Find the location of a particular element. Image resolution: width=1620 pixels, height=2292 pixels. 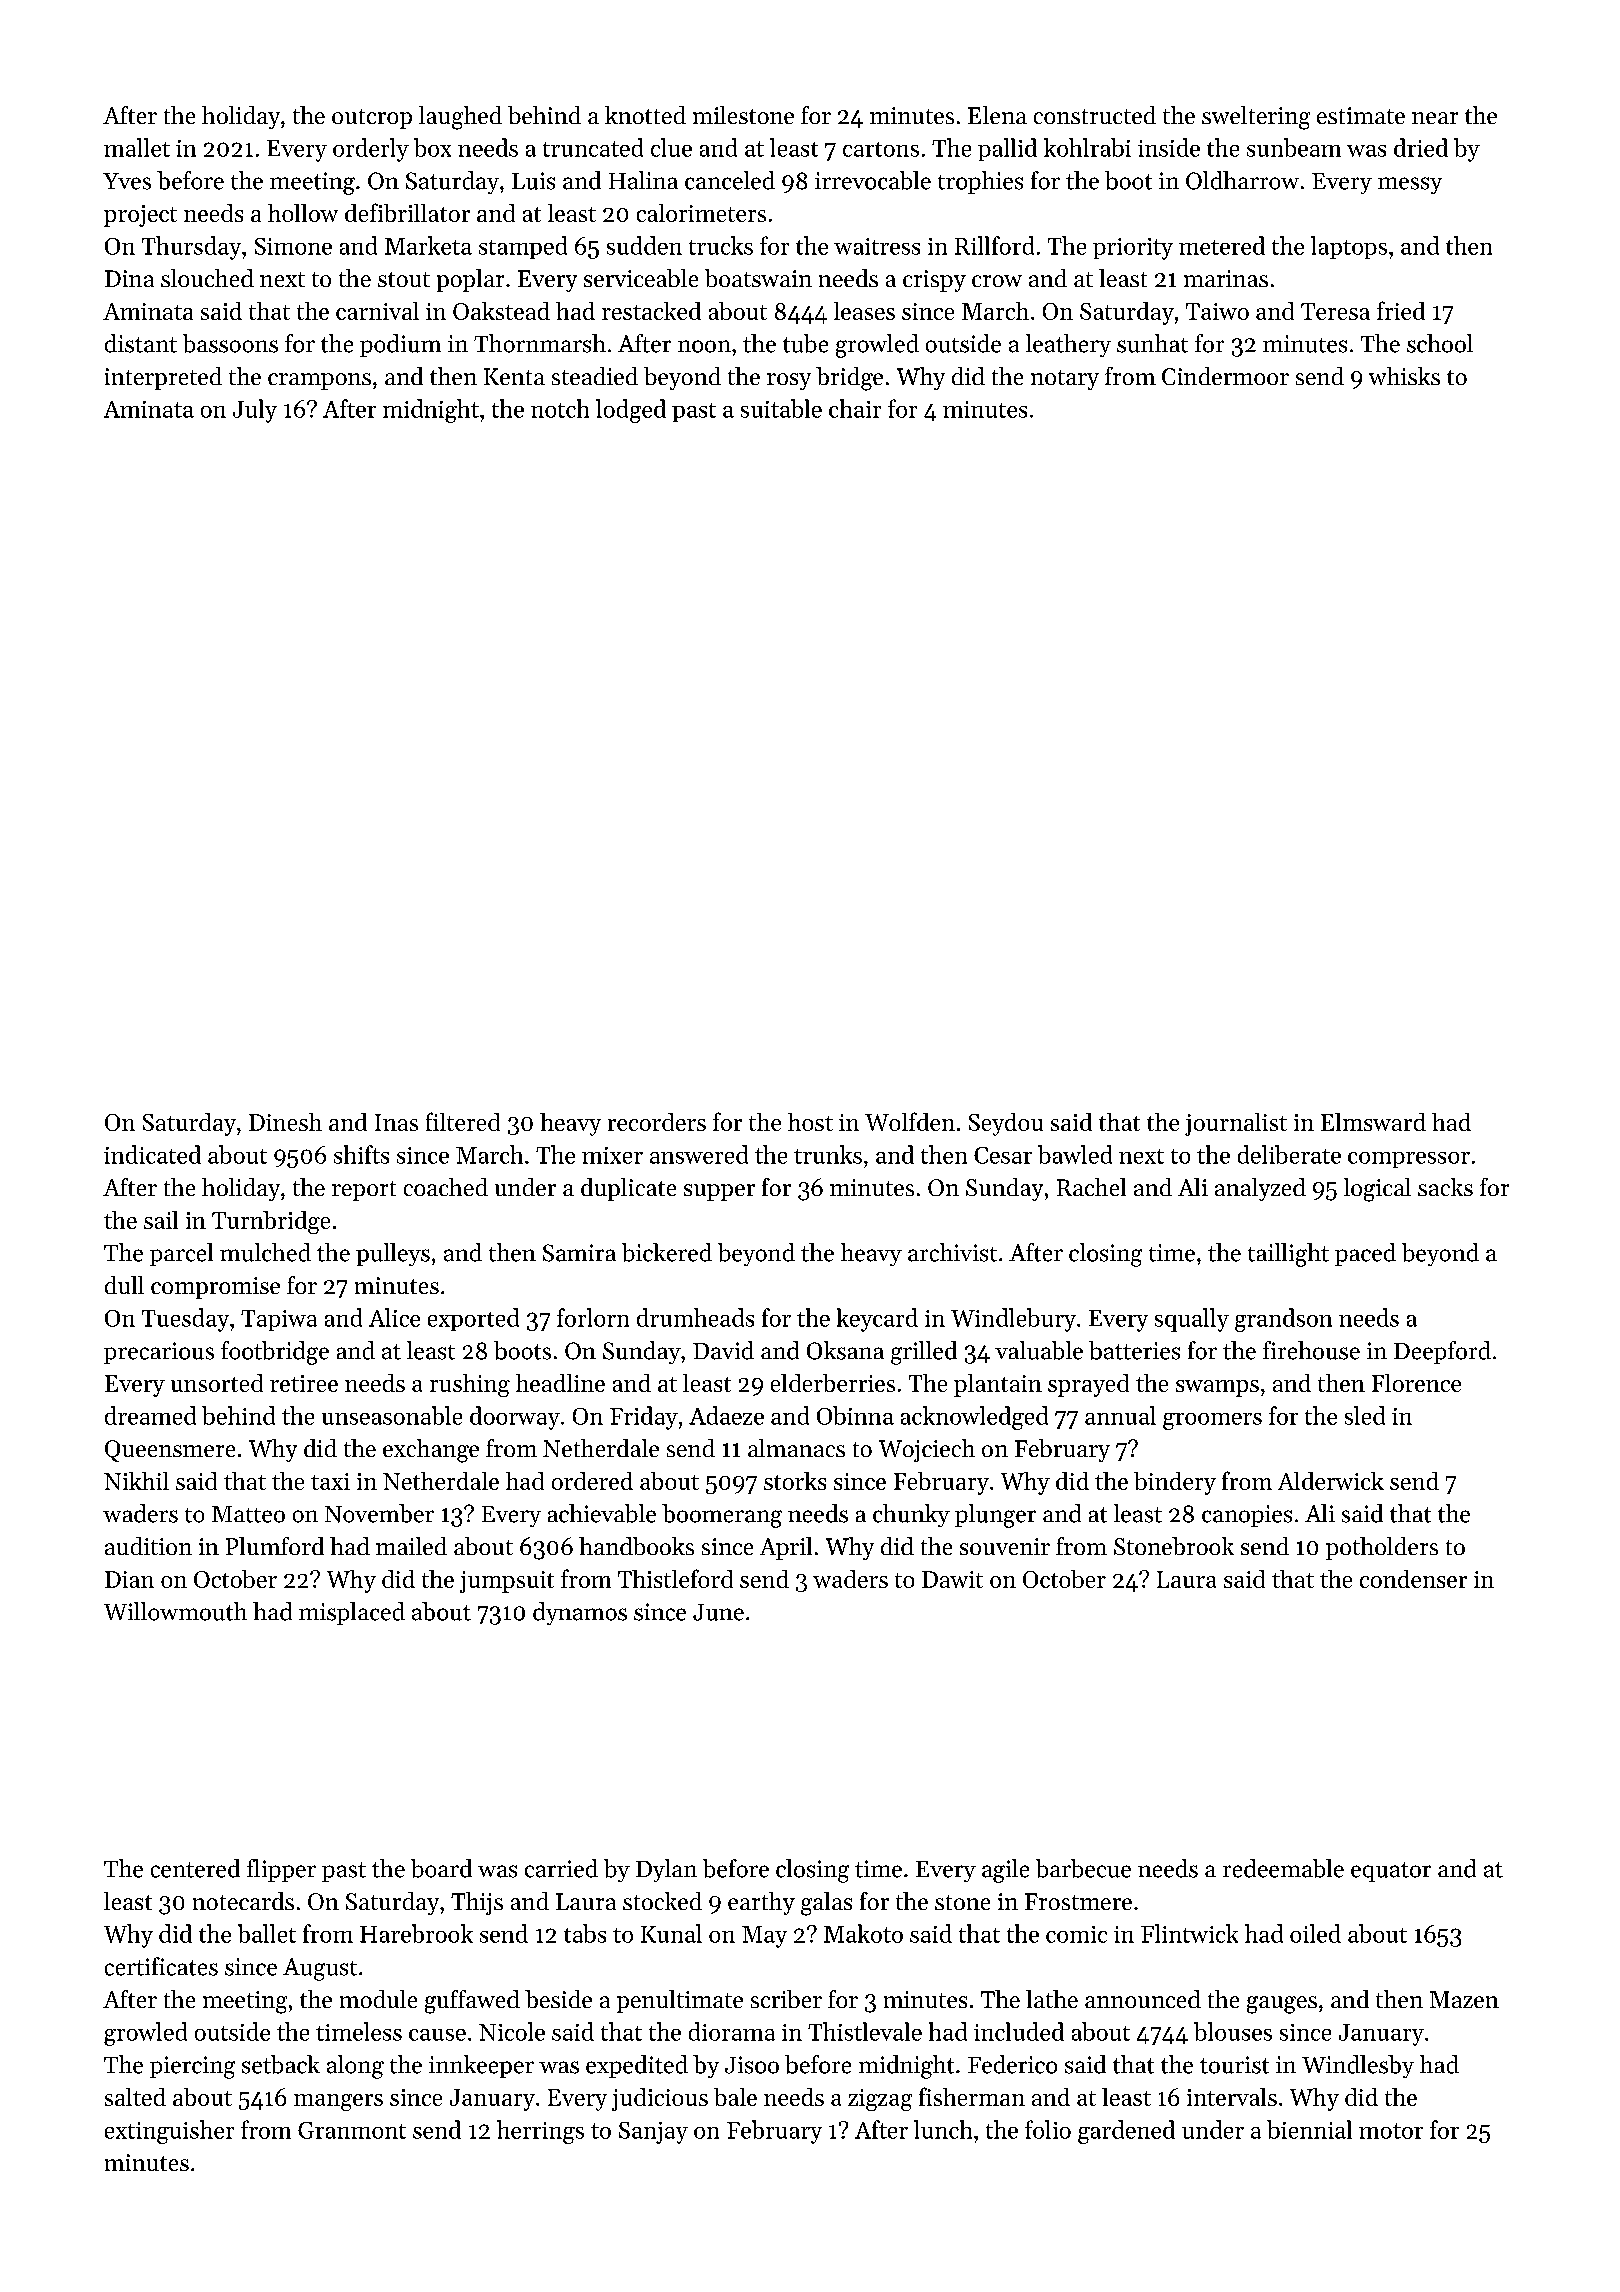

Elena is located at coordinates (997, 115).
